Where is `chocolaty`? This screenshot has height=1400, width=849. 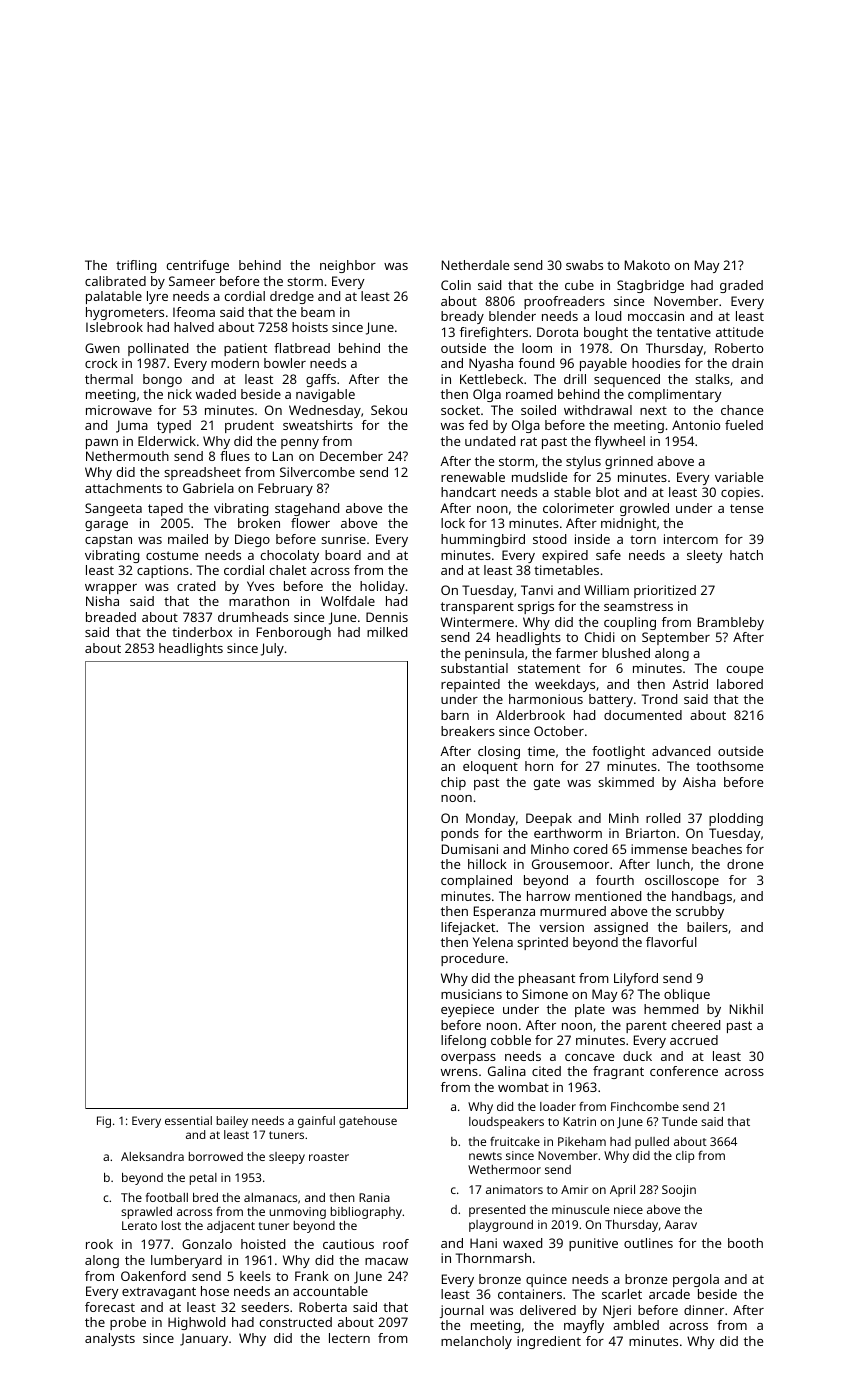
chocolaty is located at coordinates (290, 556).
